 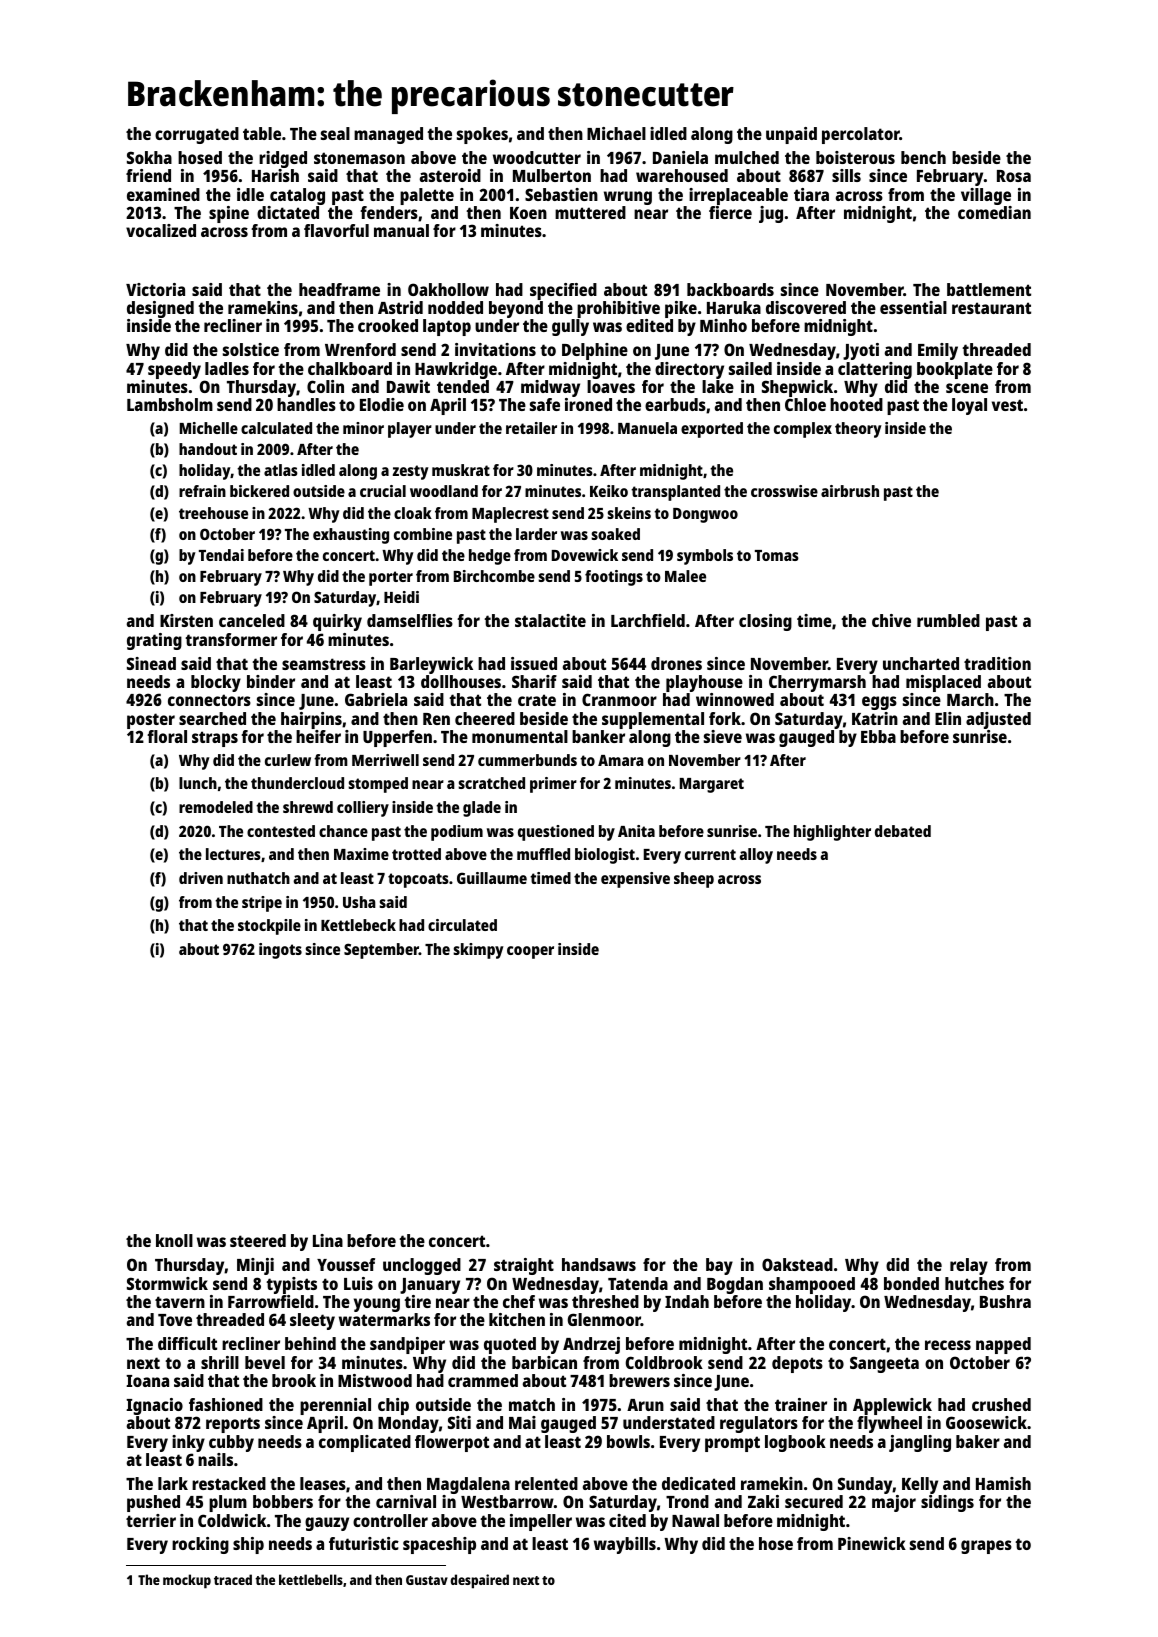 I want to click on biologist, so click(x=605, y=856).
